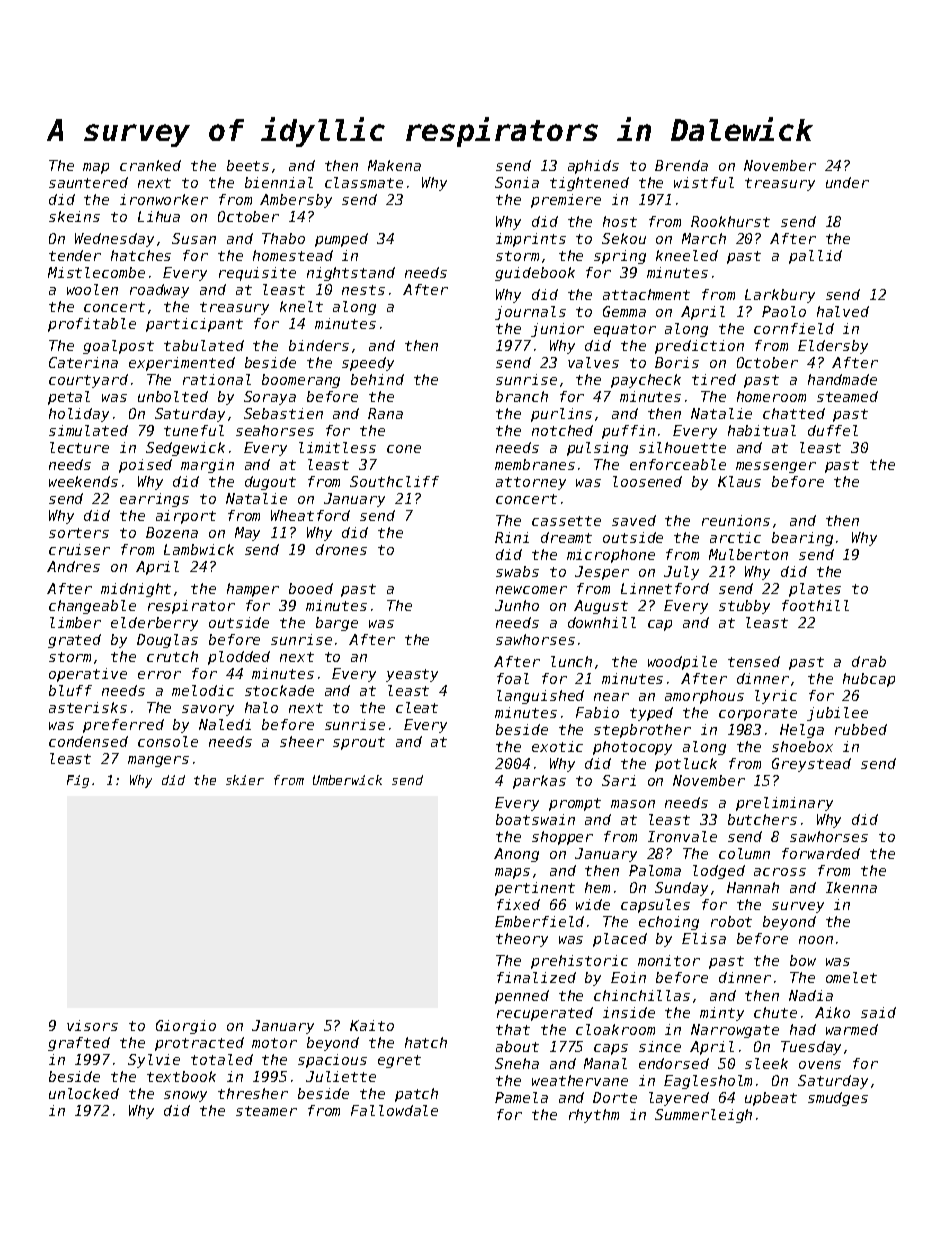  I want to click on skeins, so click(74, 216).
